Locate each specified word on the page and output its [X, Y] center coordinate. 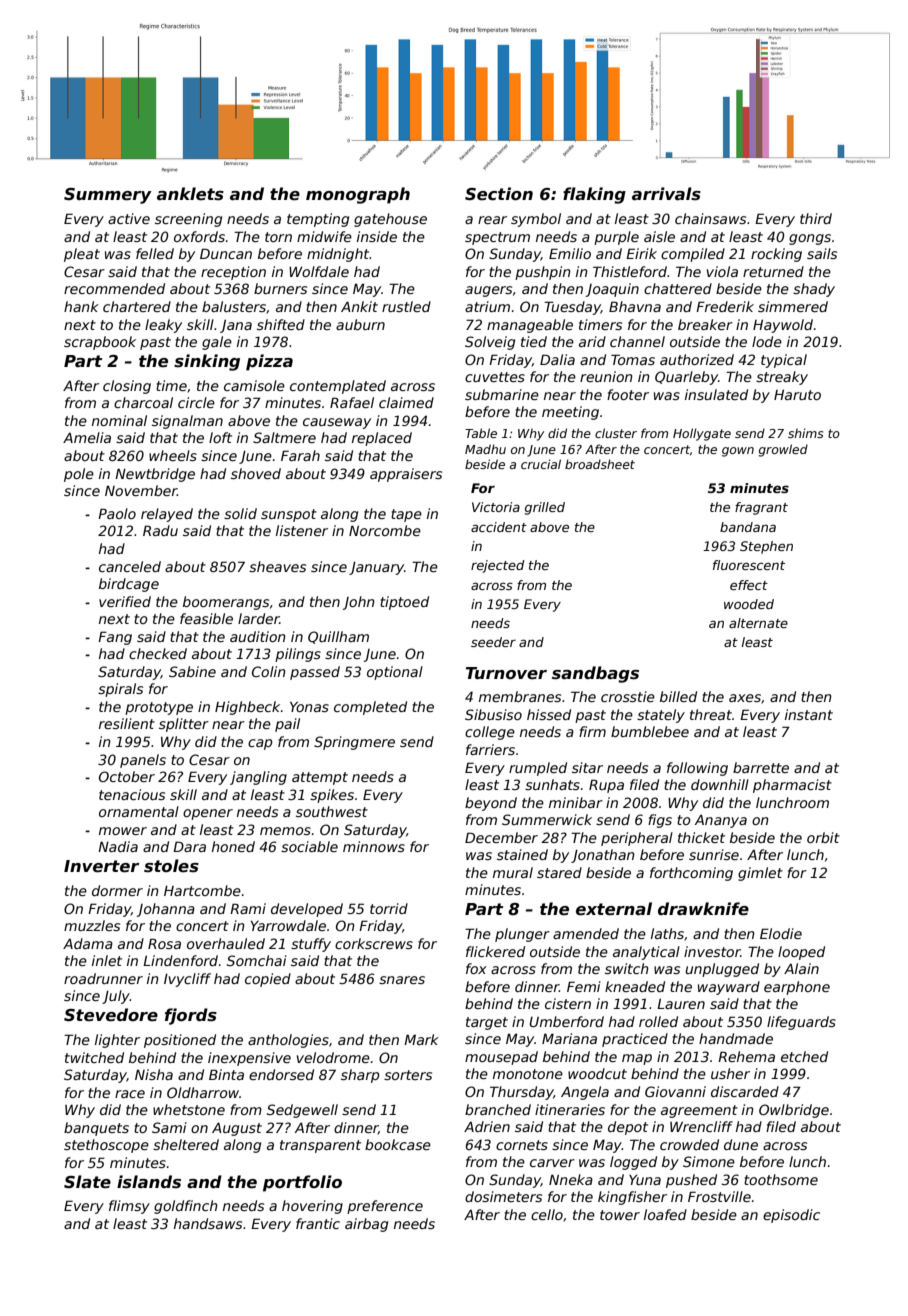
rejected [497, 566]
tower [620, 1215]
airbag [366, 1225]
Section [499, 194]
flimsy [129, 1207]
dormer [117, 890]
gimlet [760, 874]
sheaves [277, 566]
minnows [374, 846]
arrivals [666, 194]
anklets [190, 194]
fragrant [761, 508]
